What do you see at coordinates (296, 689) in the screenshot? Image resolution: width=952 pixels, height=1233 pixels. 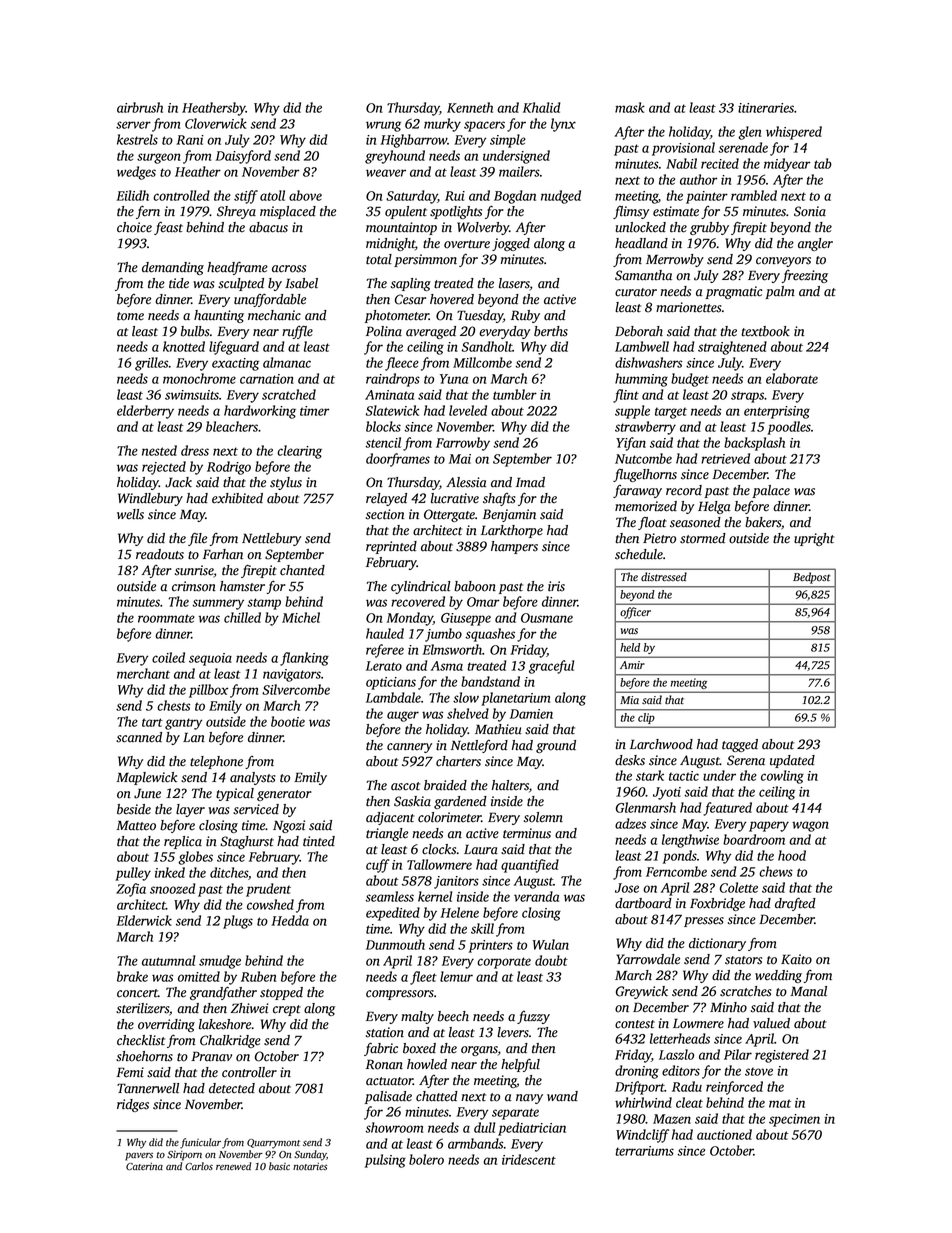 I see `Silvercombe` at bounding box center [296, 689].
